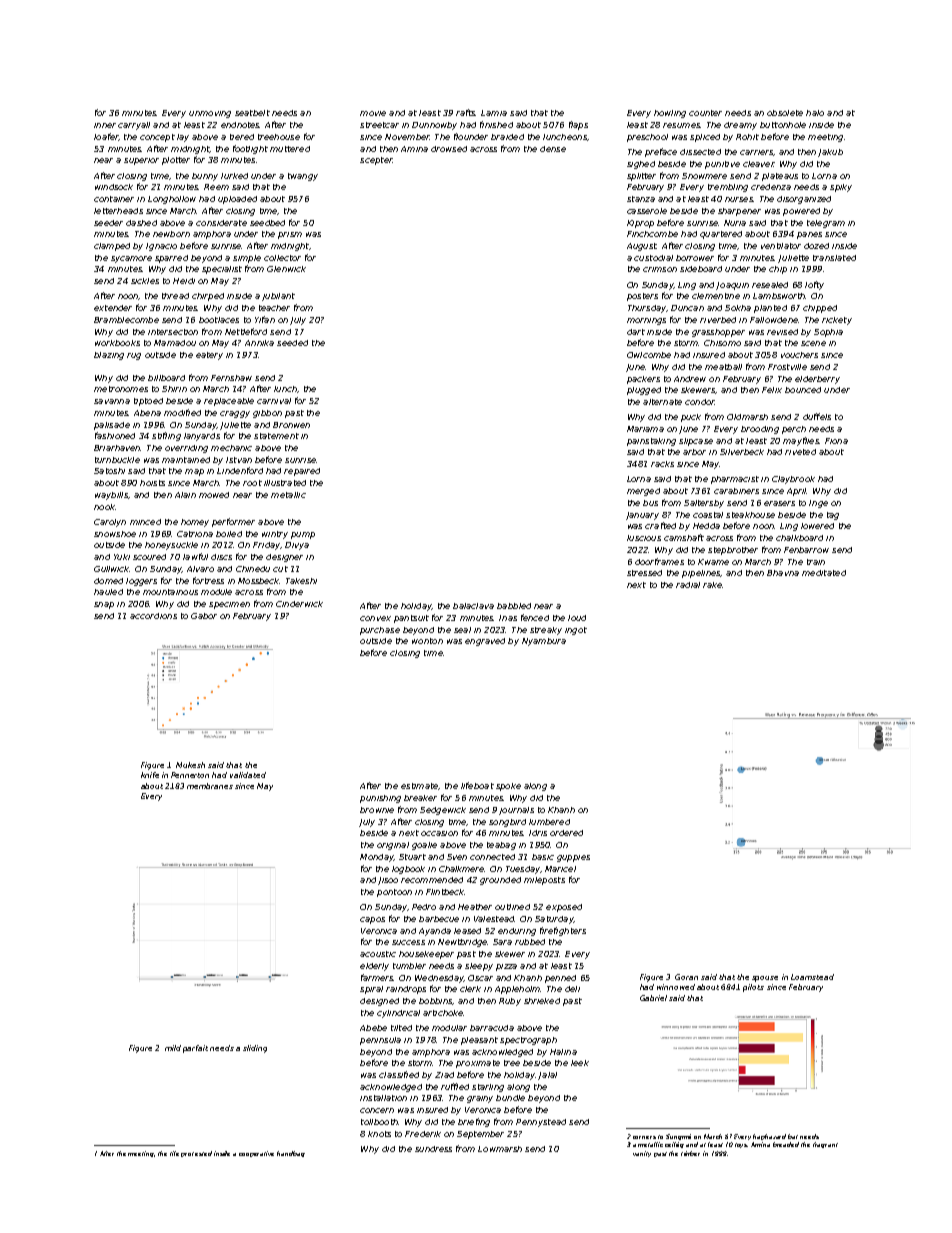 The image size is (952, 1233). What do you see at coordinates (240, 470) in the image?
I see `Lindenford` at bounding box center [240, 470].
